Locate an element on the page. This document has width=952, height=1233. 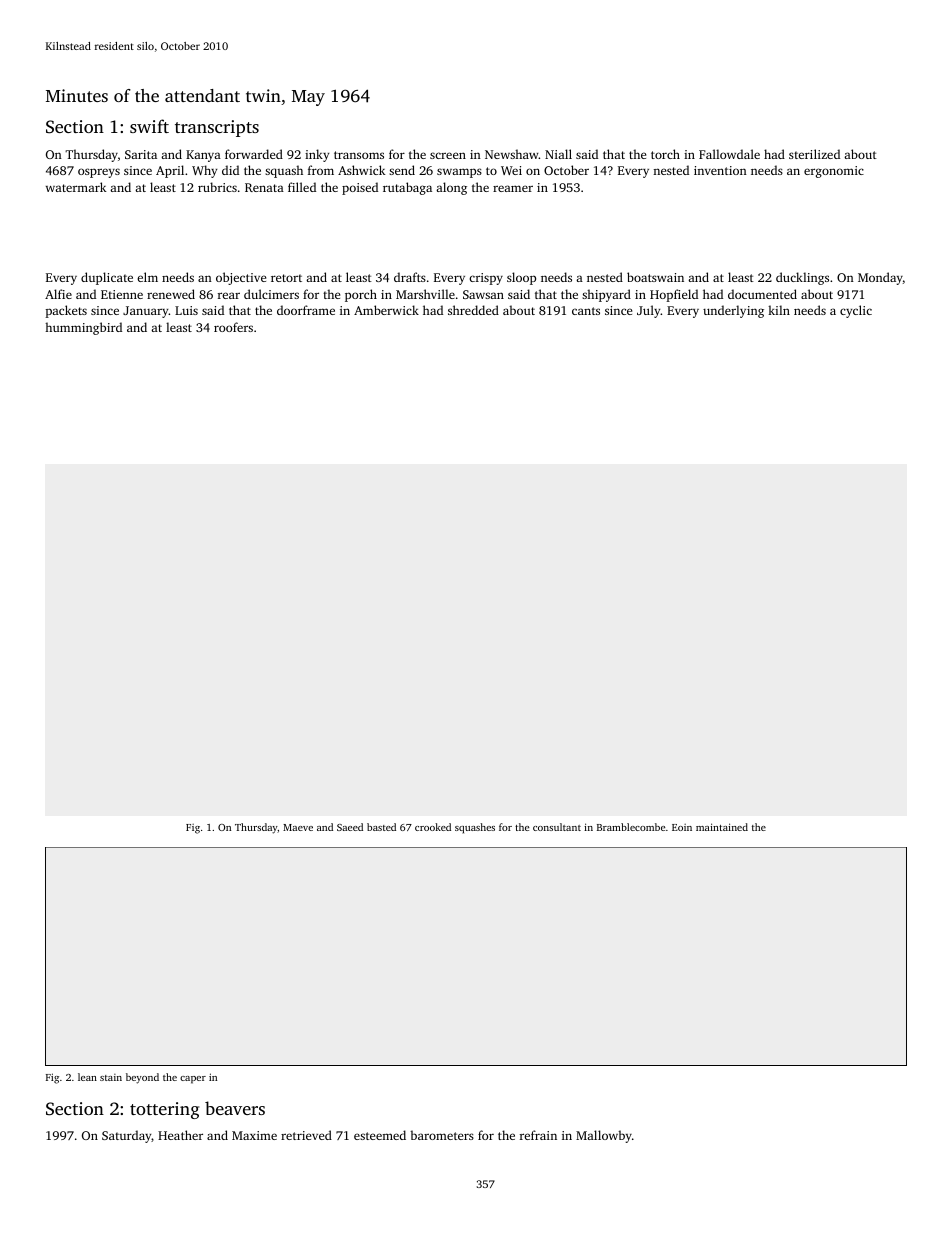
maintained is located at coordinates (722, 827).
